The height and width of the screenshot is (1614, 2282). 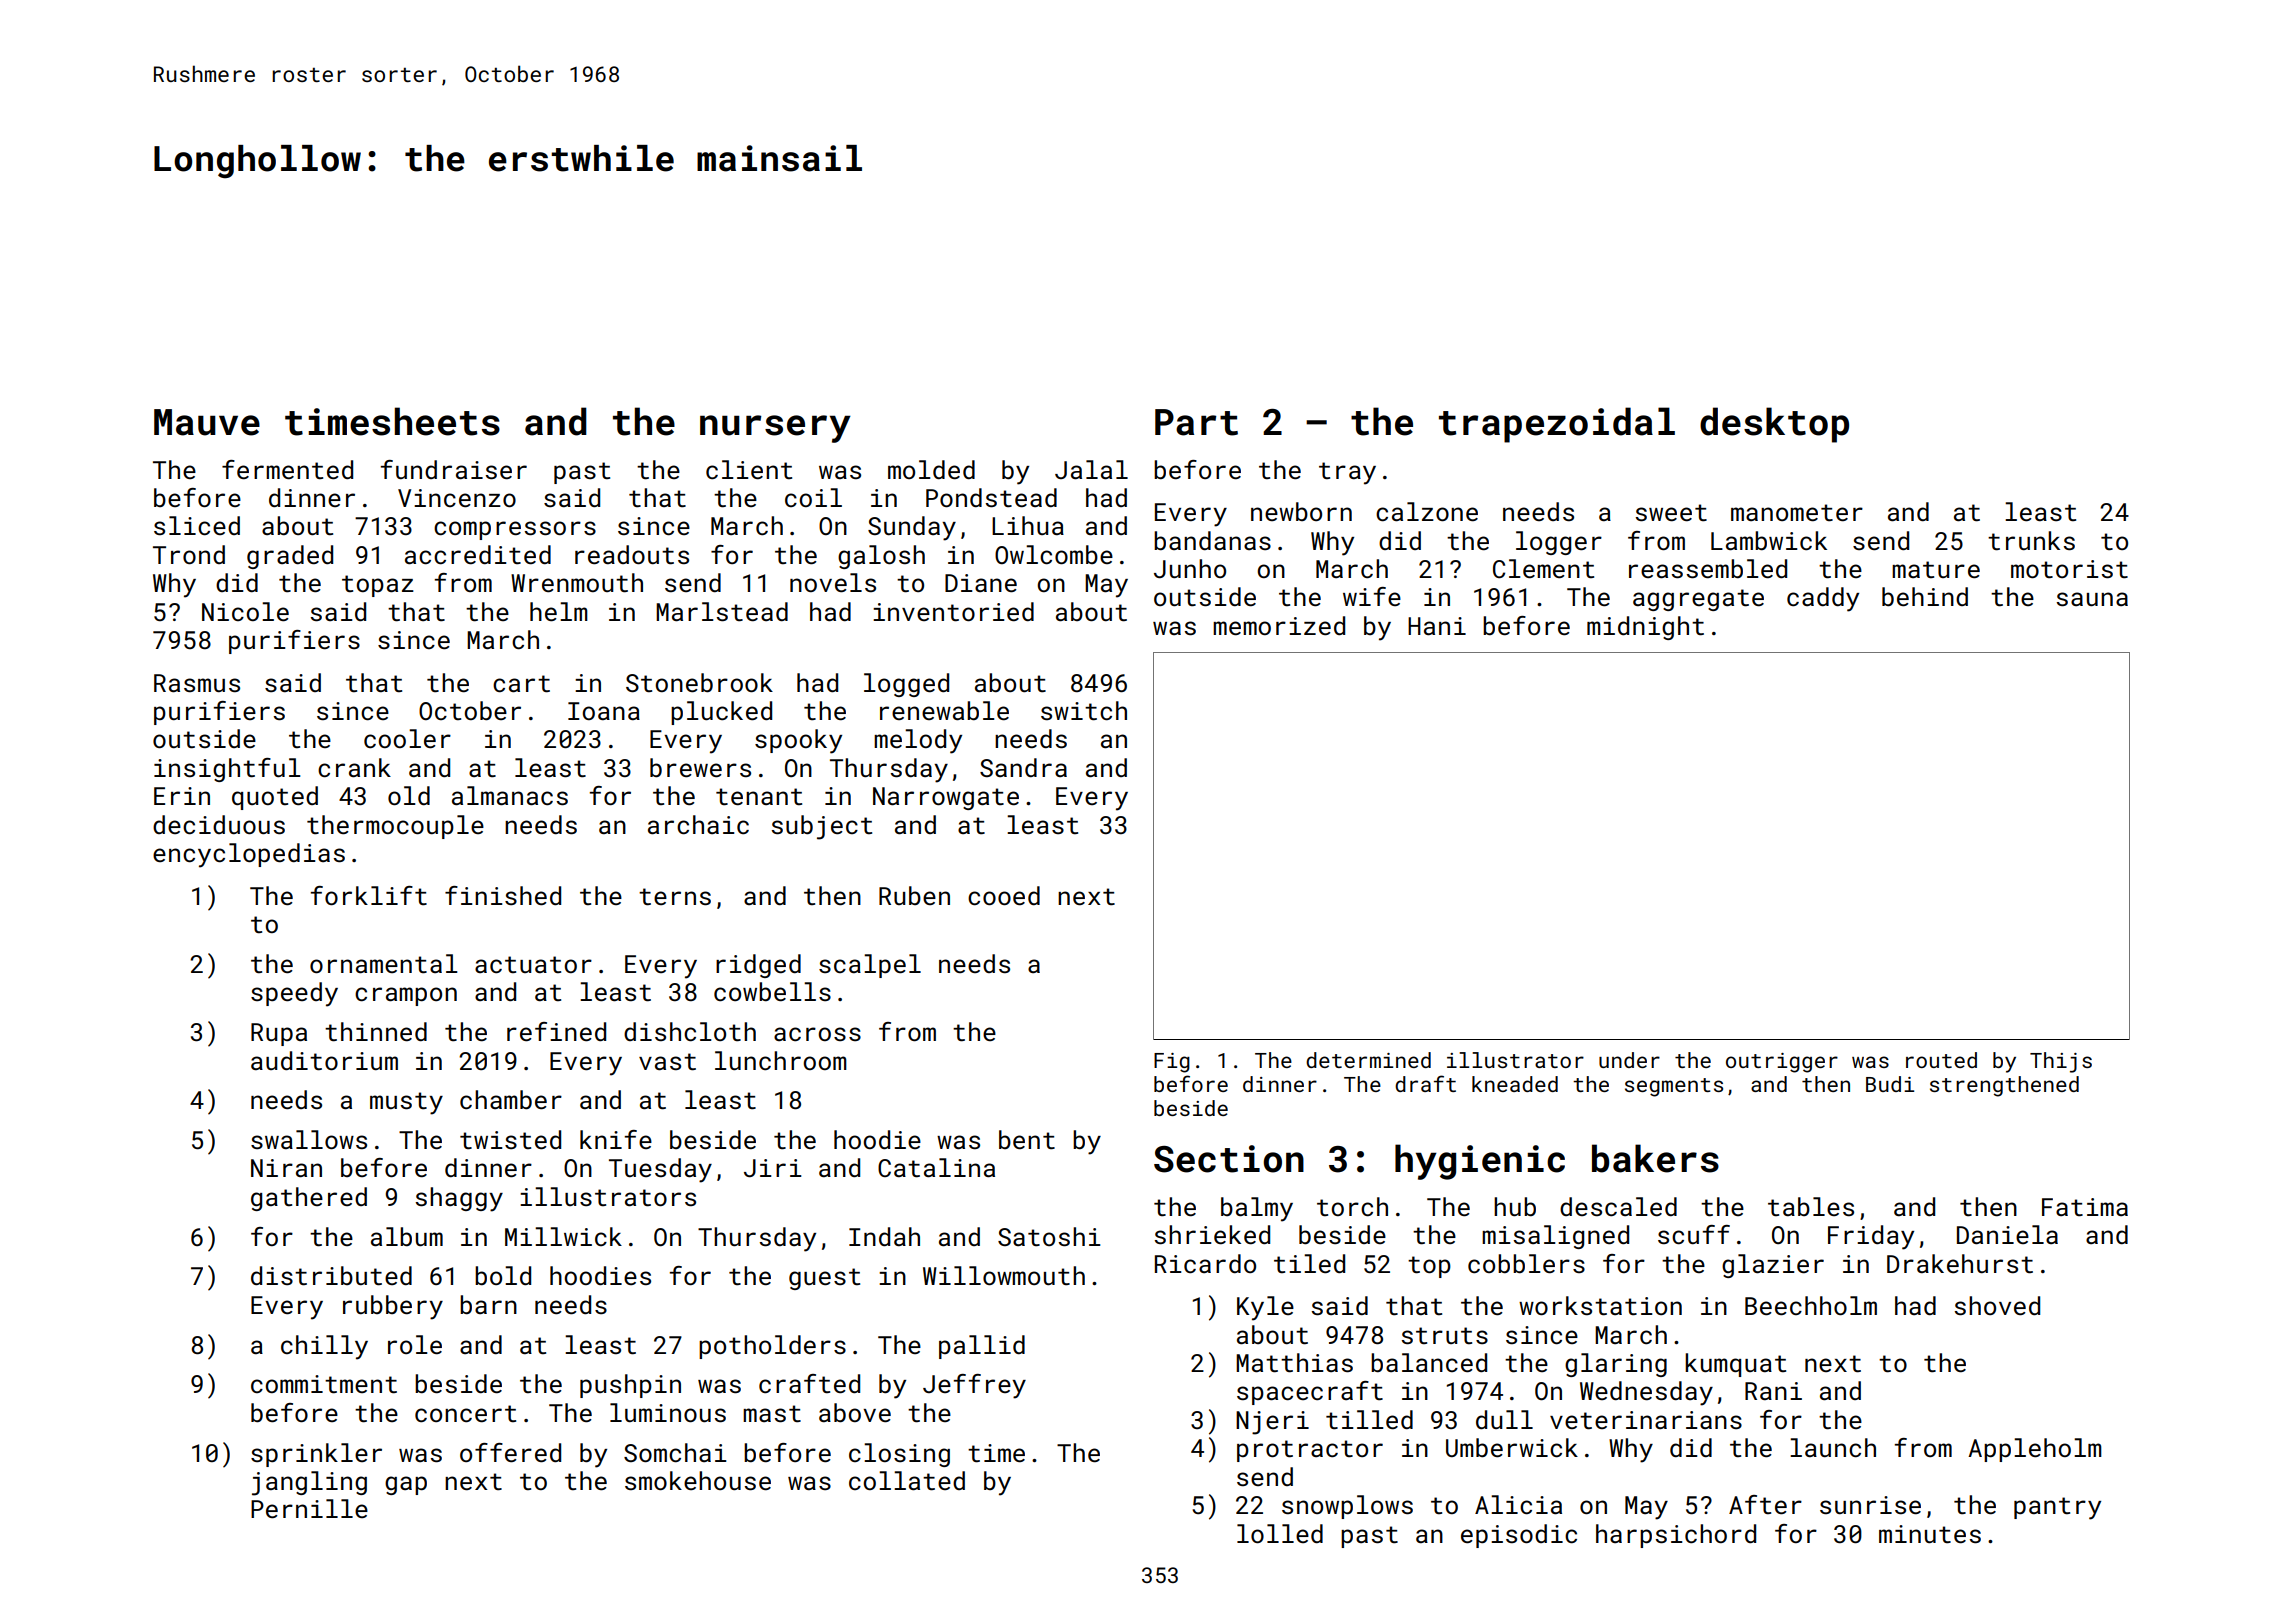 What do you see at coordinates (1294, 1363) in the screenshot?
I see `Matthias` at bounding box center [1294, 1363].
